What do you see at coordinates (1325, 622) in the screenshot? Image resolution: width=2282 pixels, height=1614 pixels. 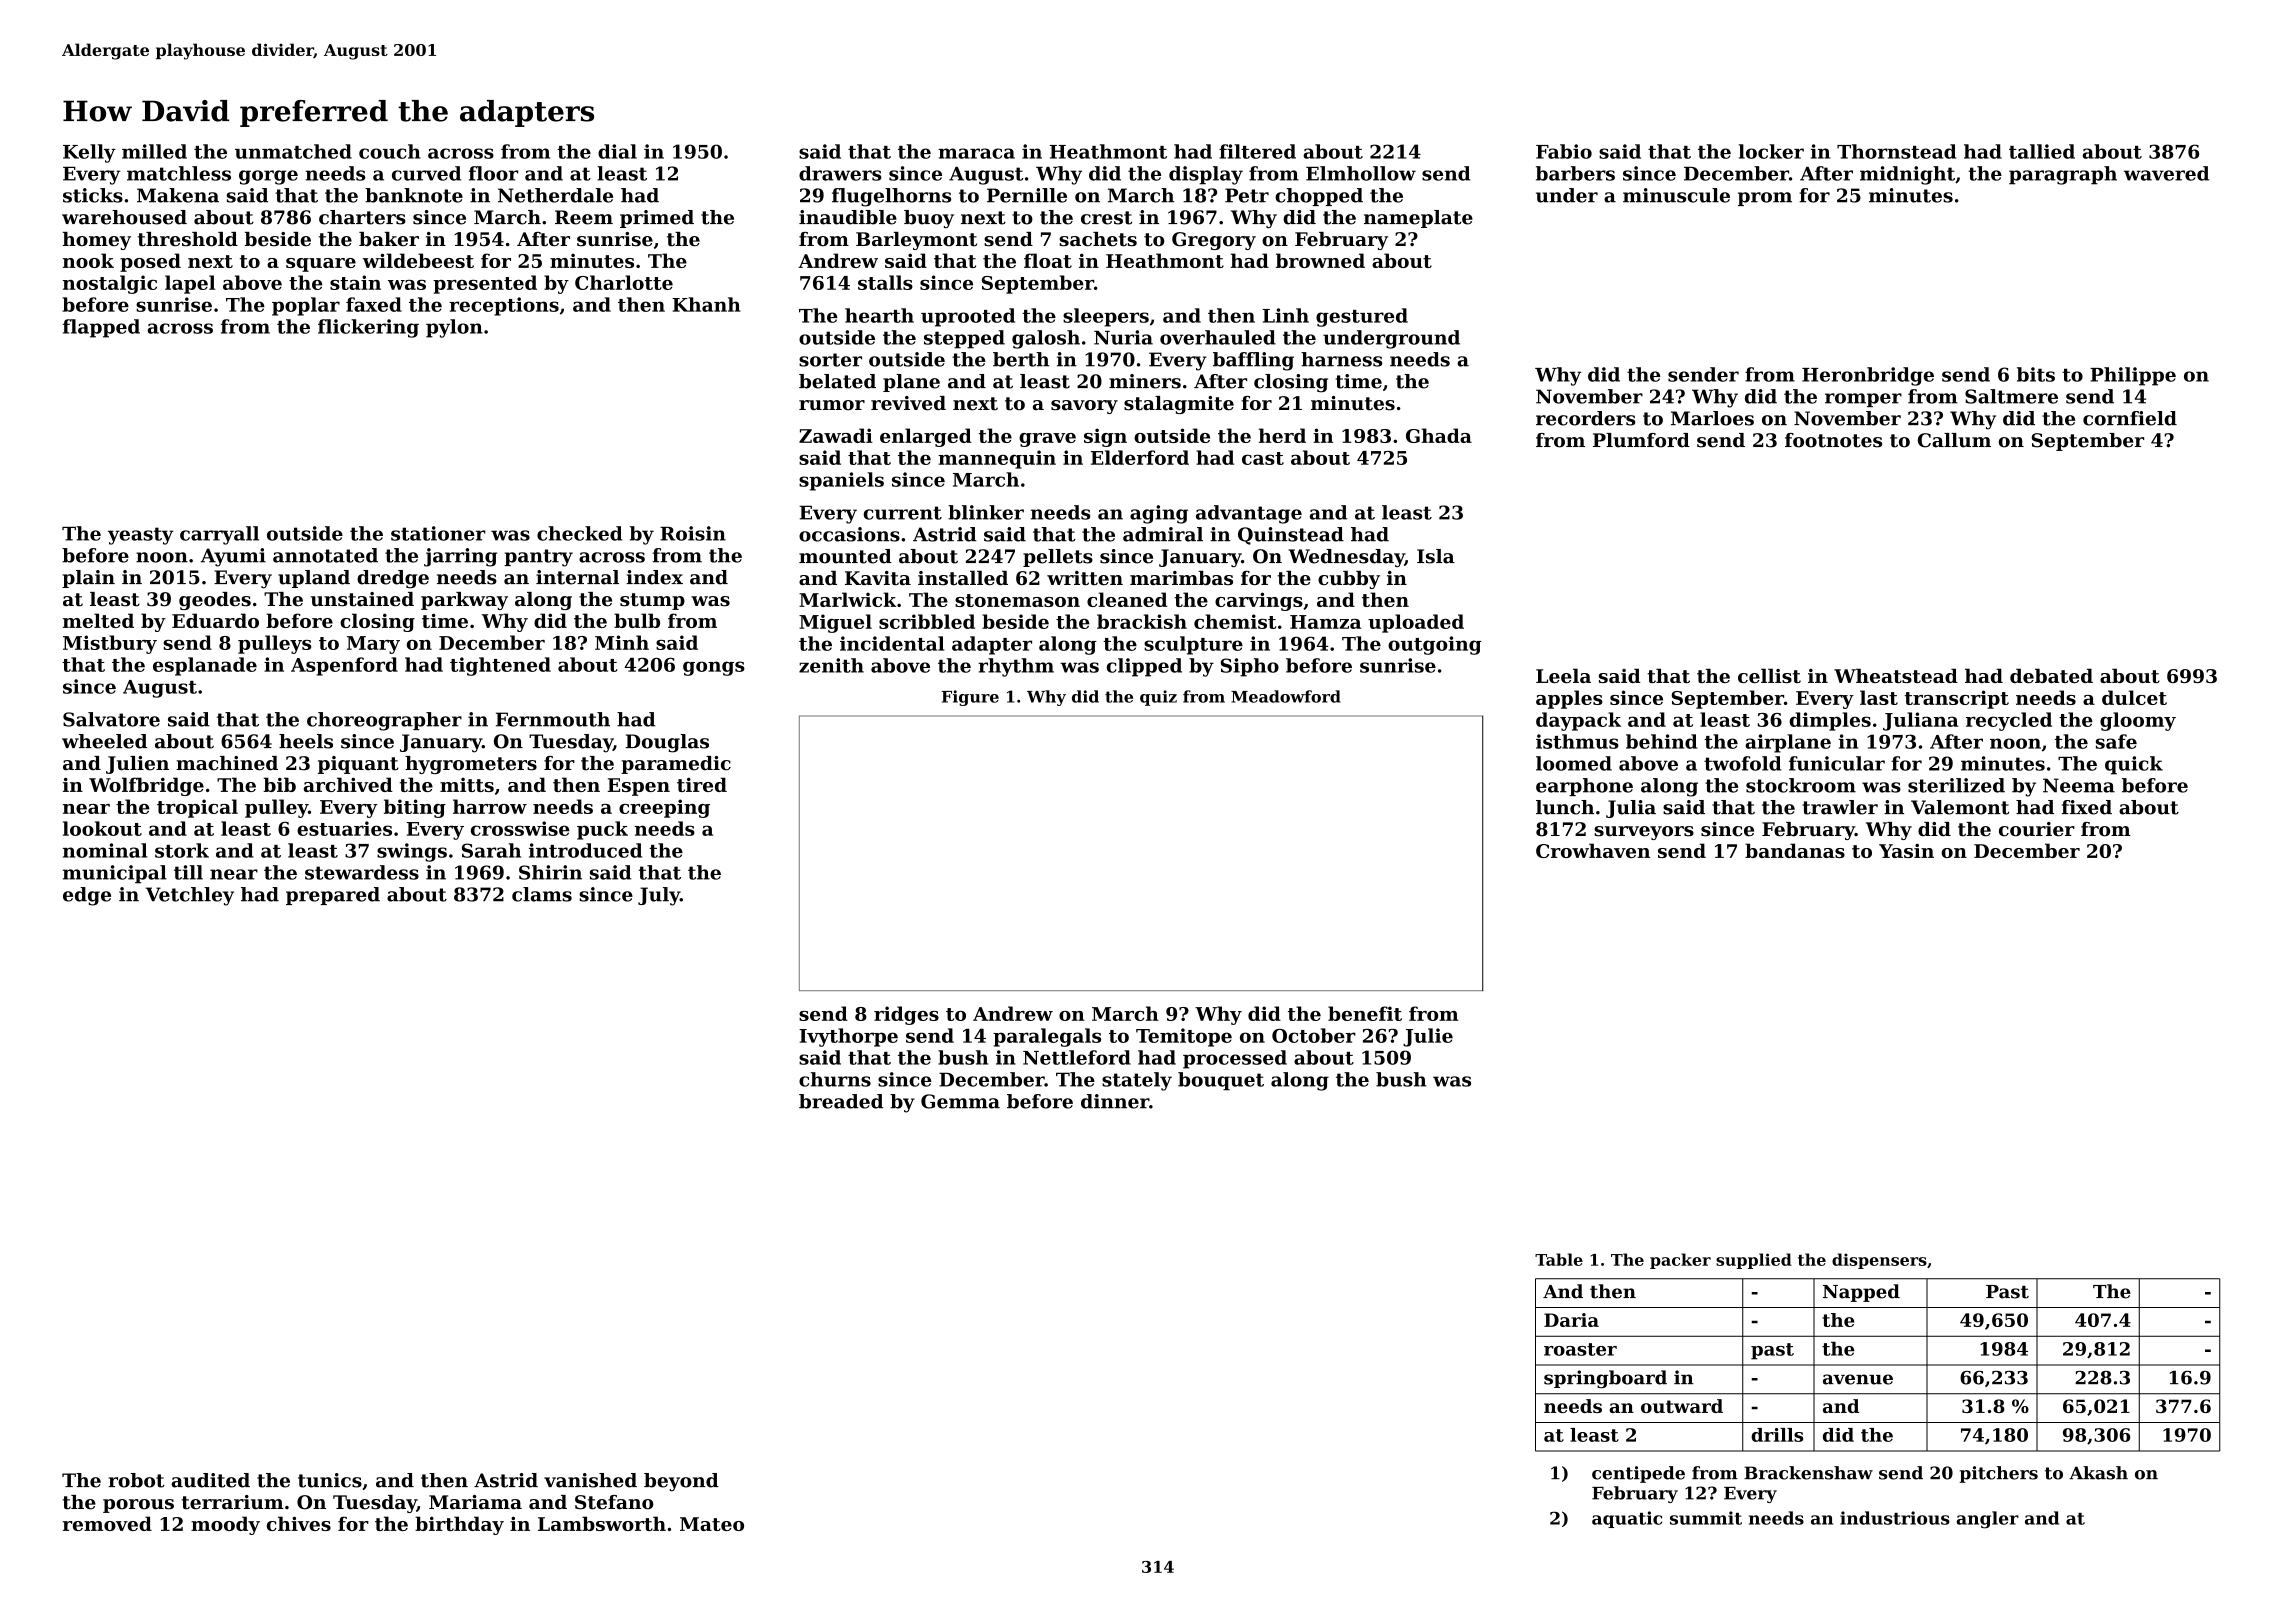 I see `Hamza` at bounding box center [1325, 622].
